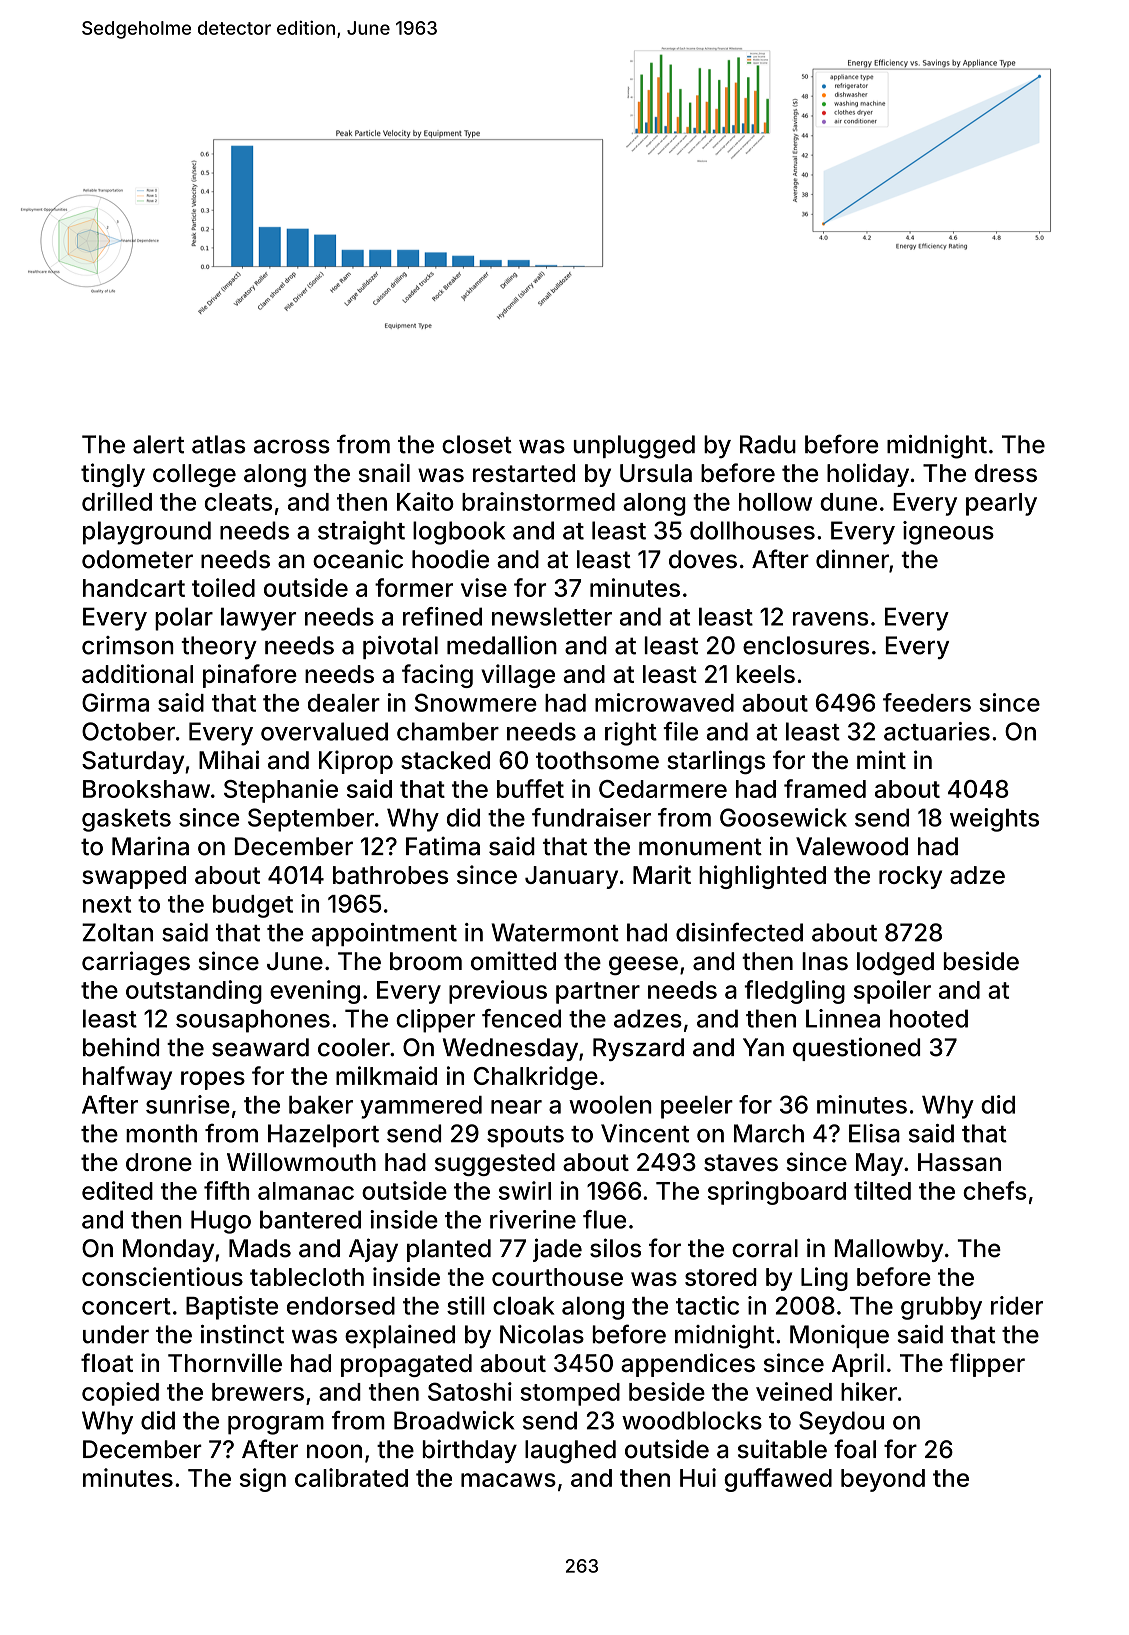 The image size is (1129, 1635). Describe the element at coordinates (638, 1049) in the screenshot. I see `Ryszard` at that location.
